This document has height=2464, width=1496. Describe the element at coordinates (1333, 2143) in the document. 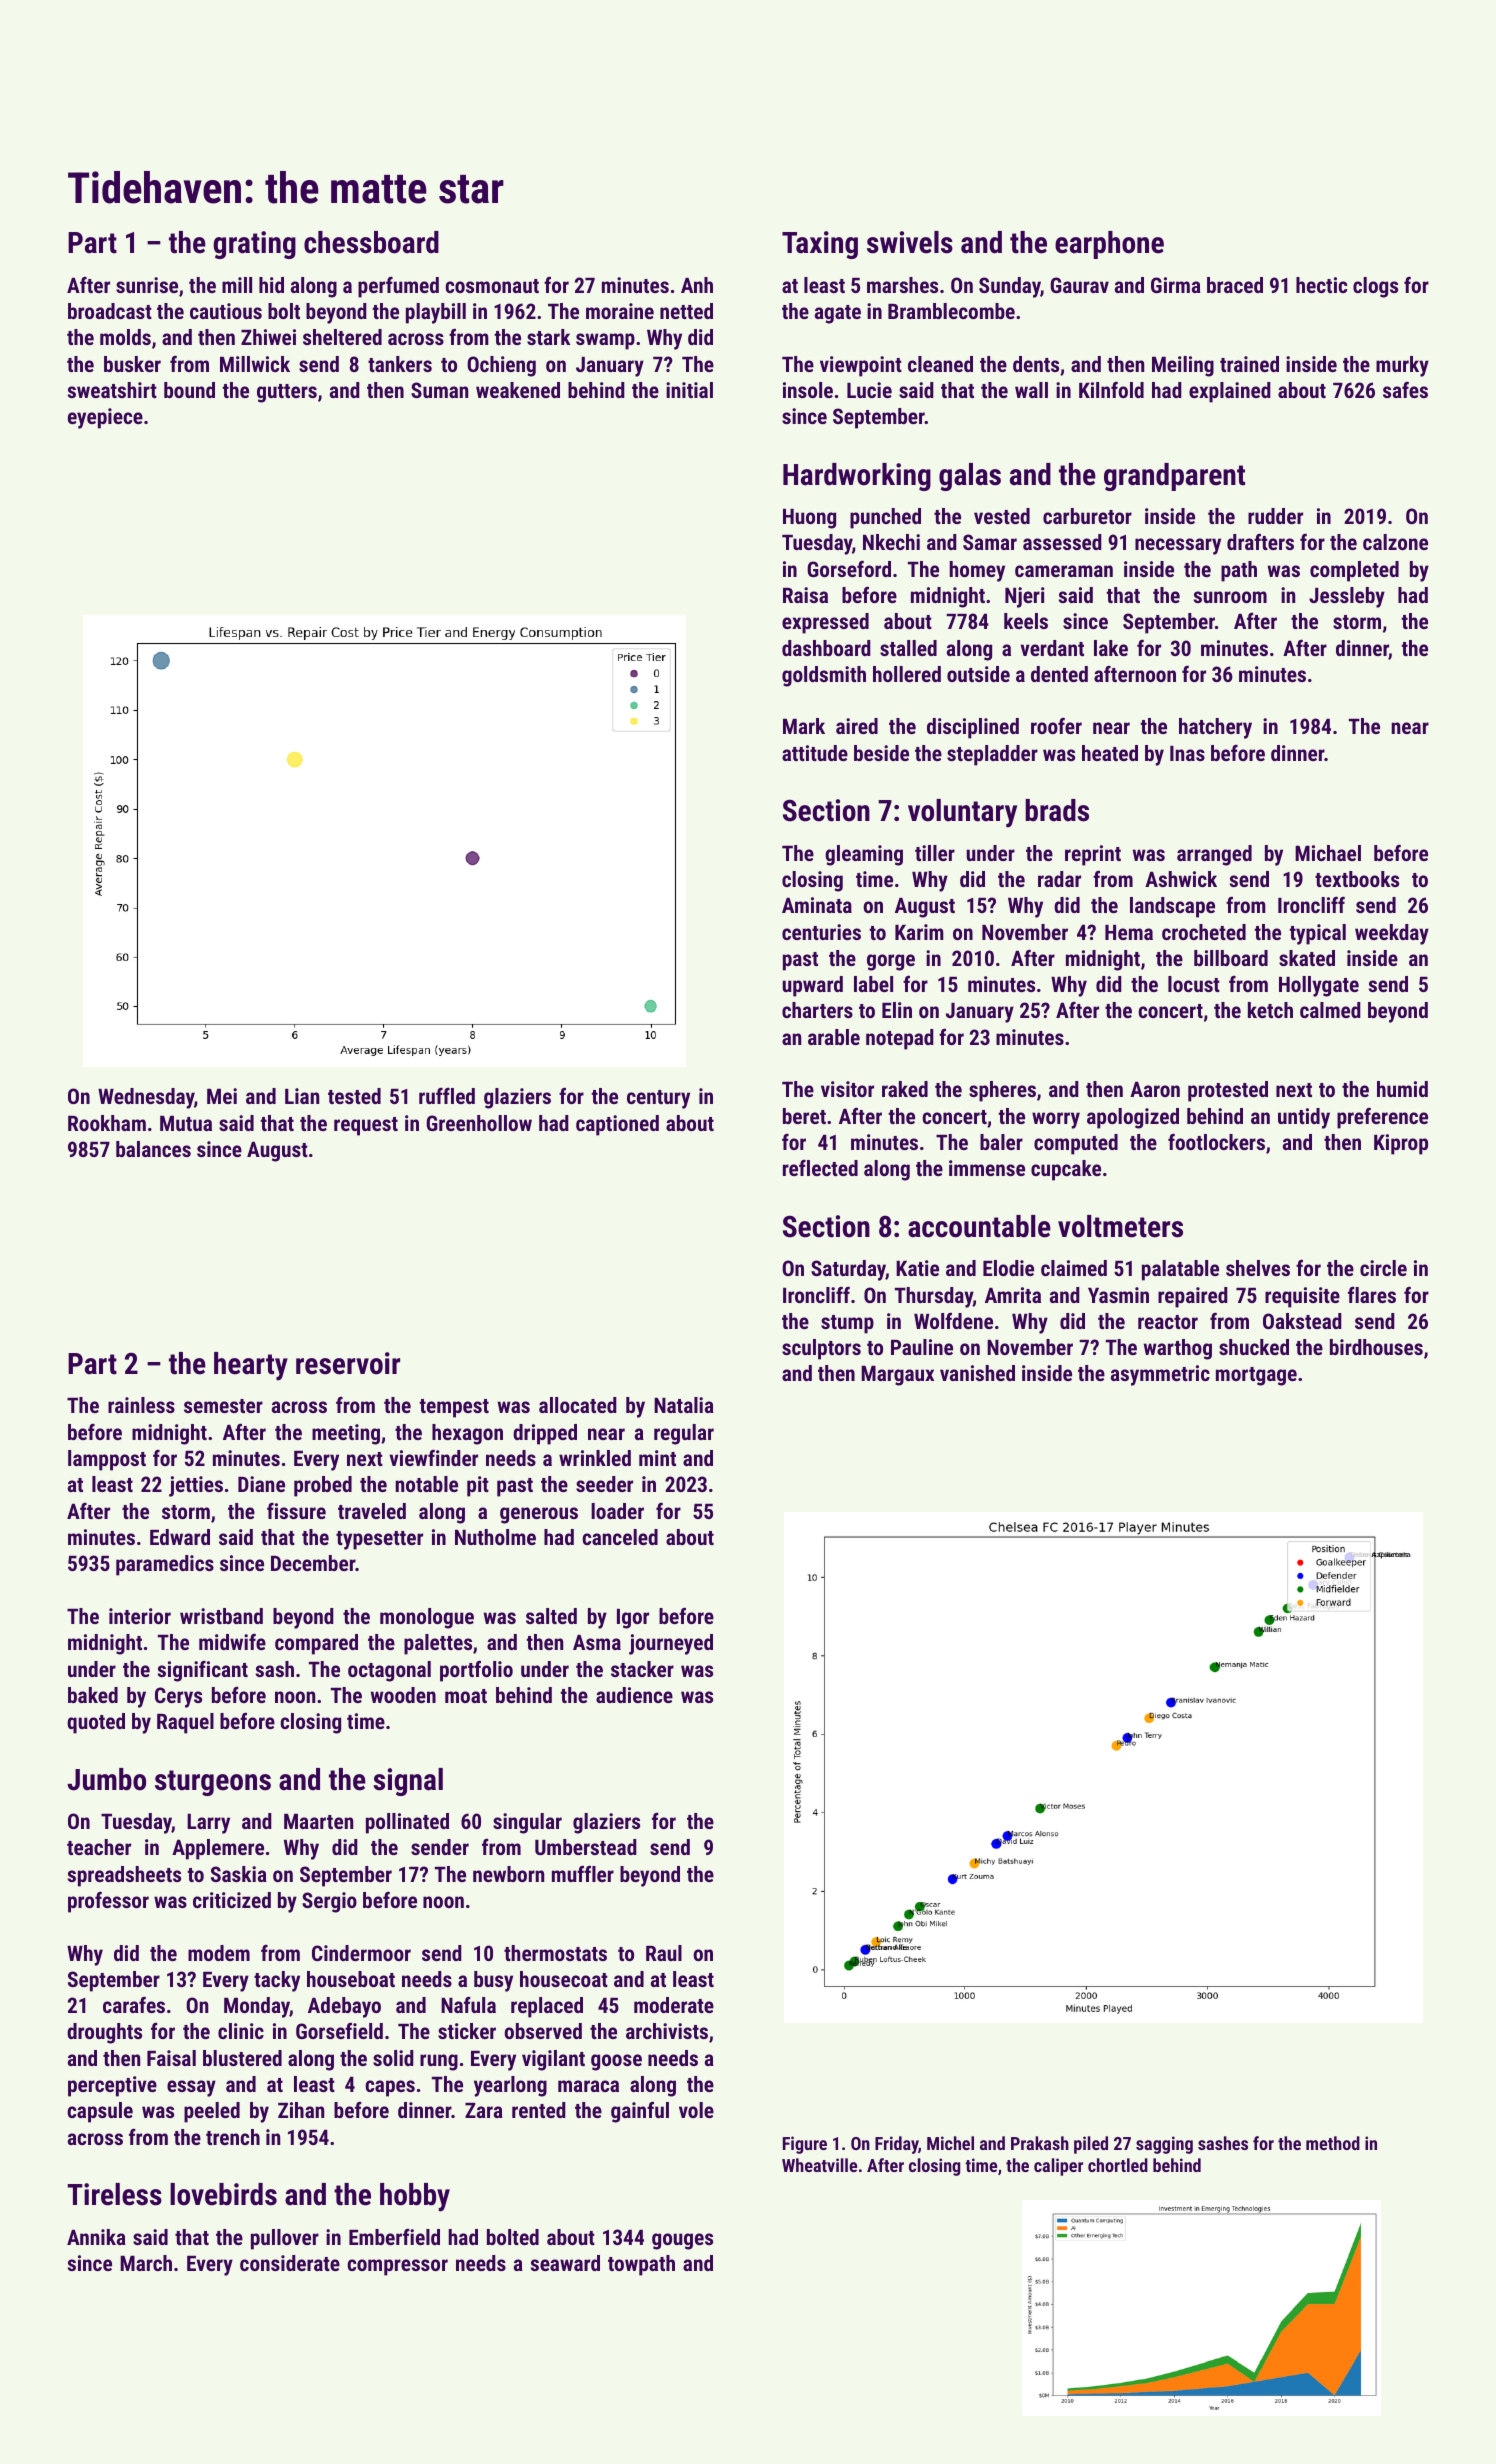

I see `method` at that location.
